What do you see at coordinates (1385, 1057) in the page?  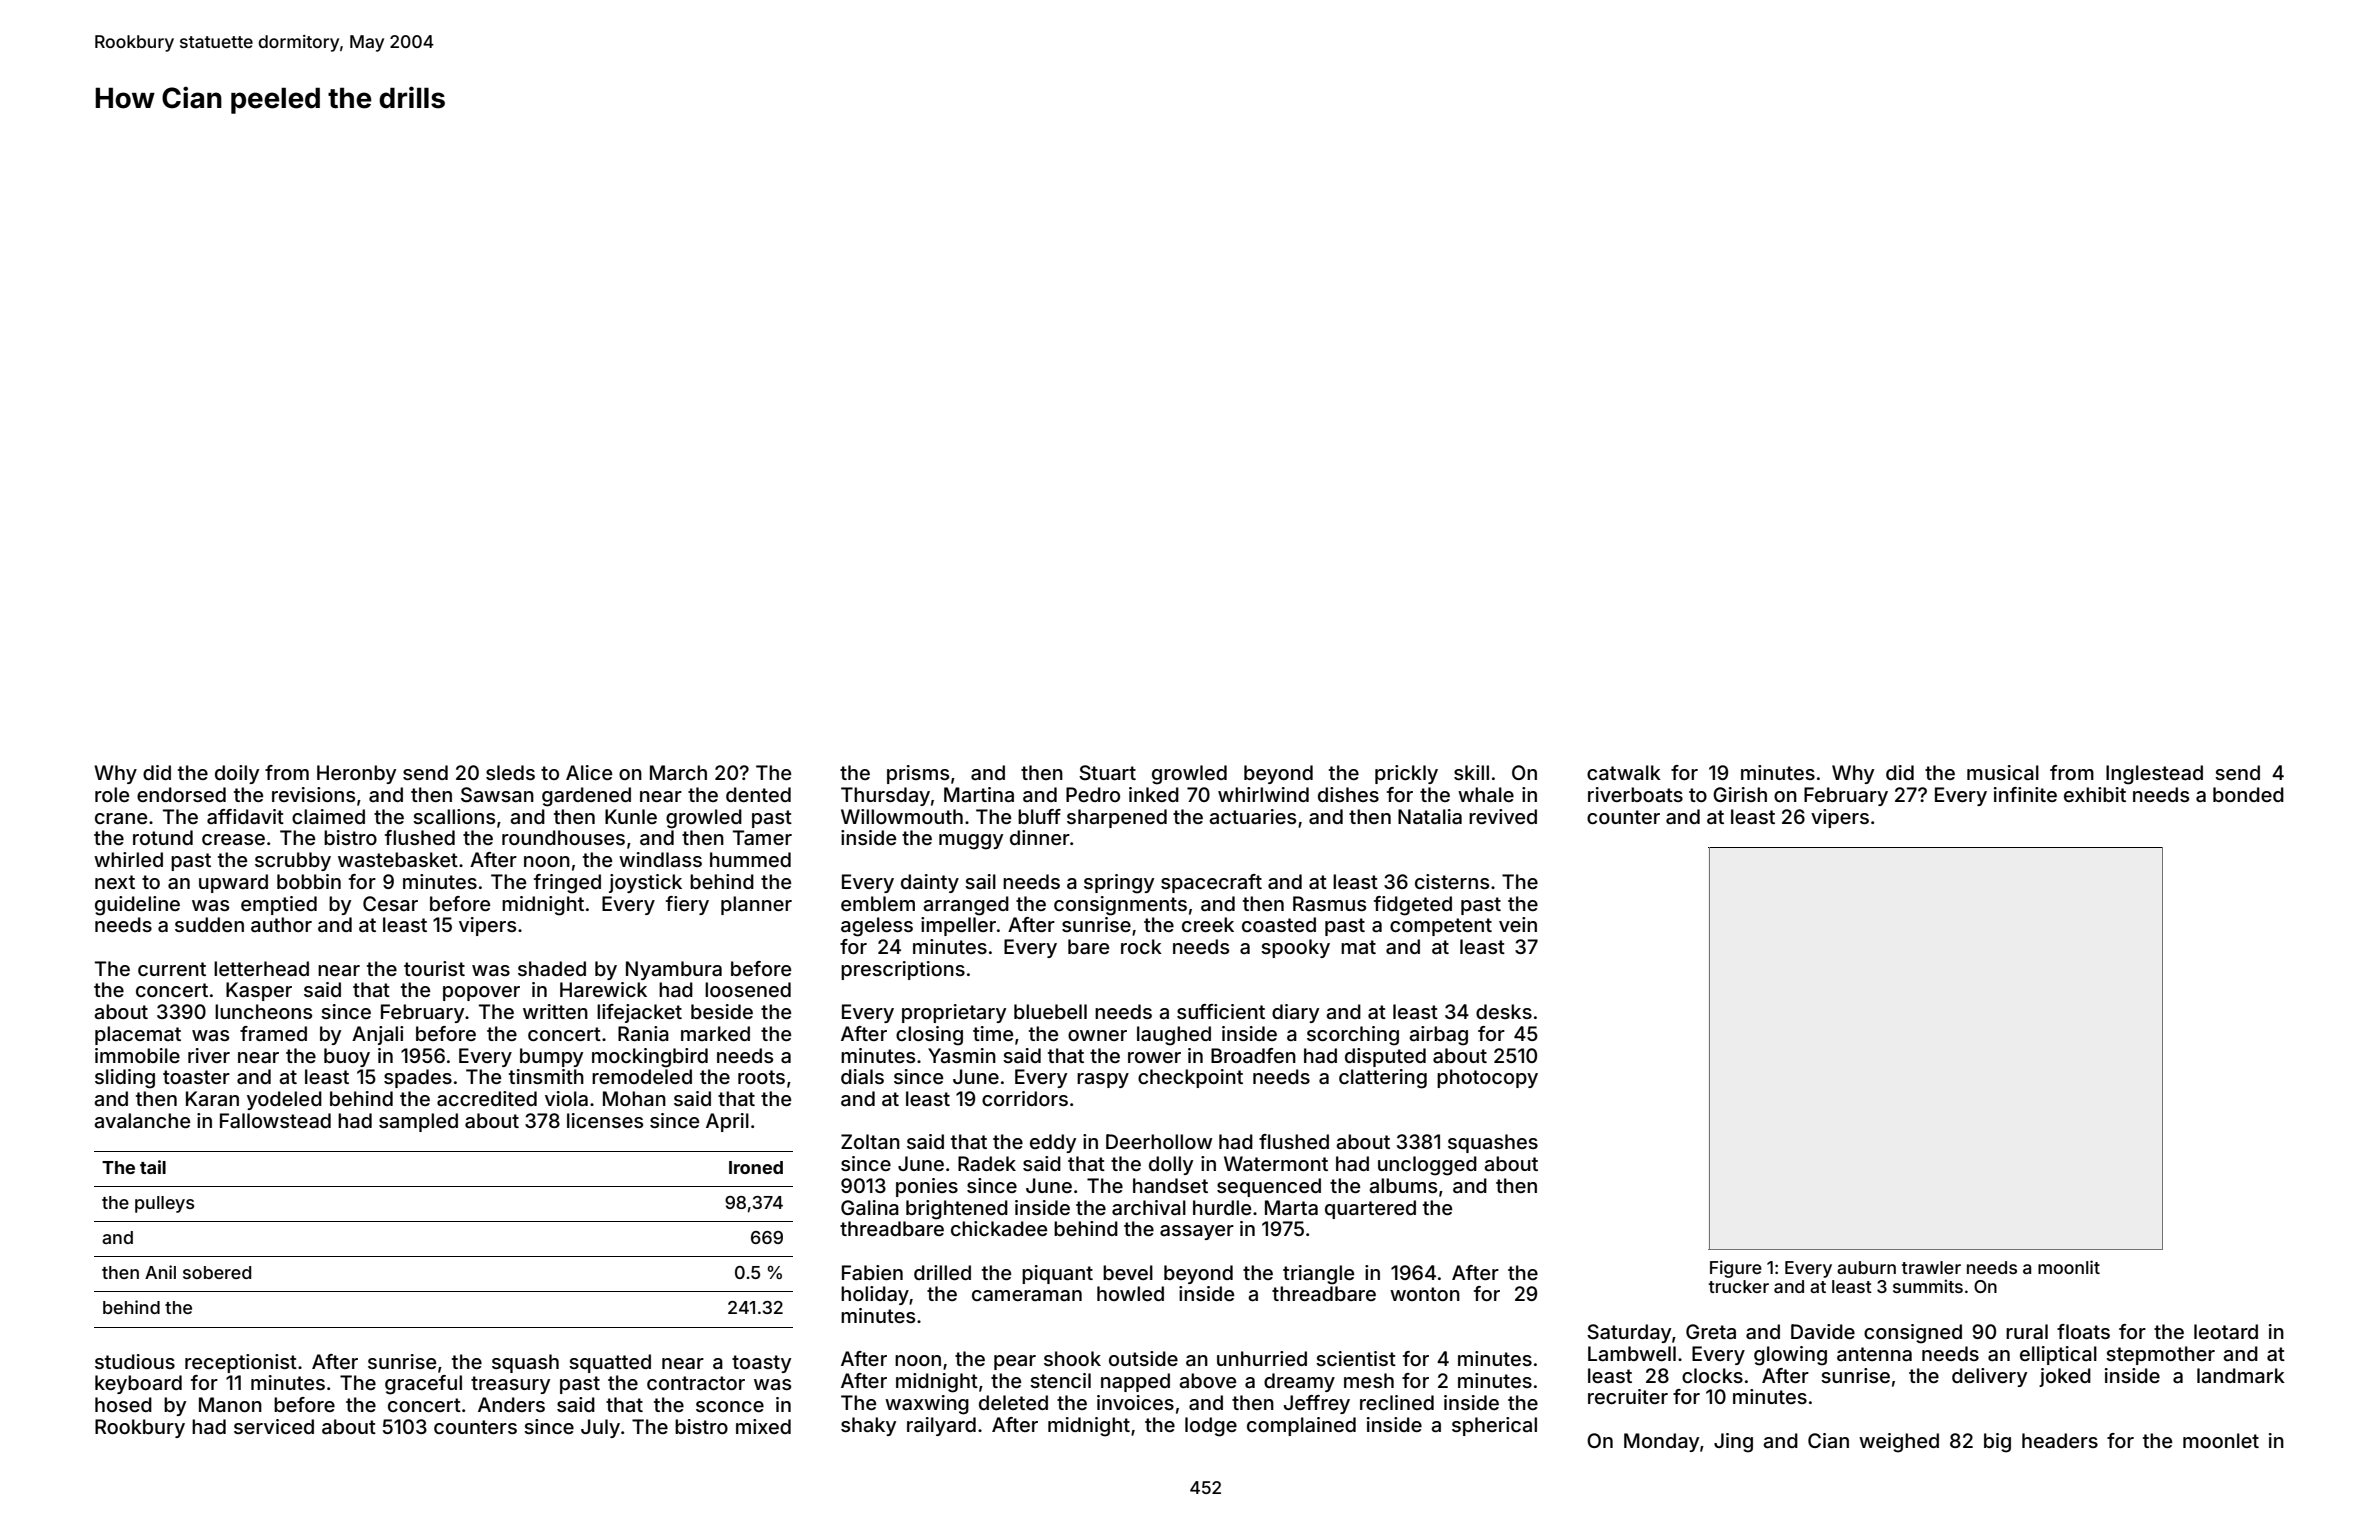 I see `disputed` at bounding box center [1385, 1057].
